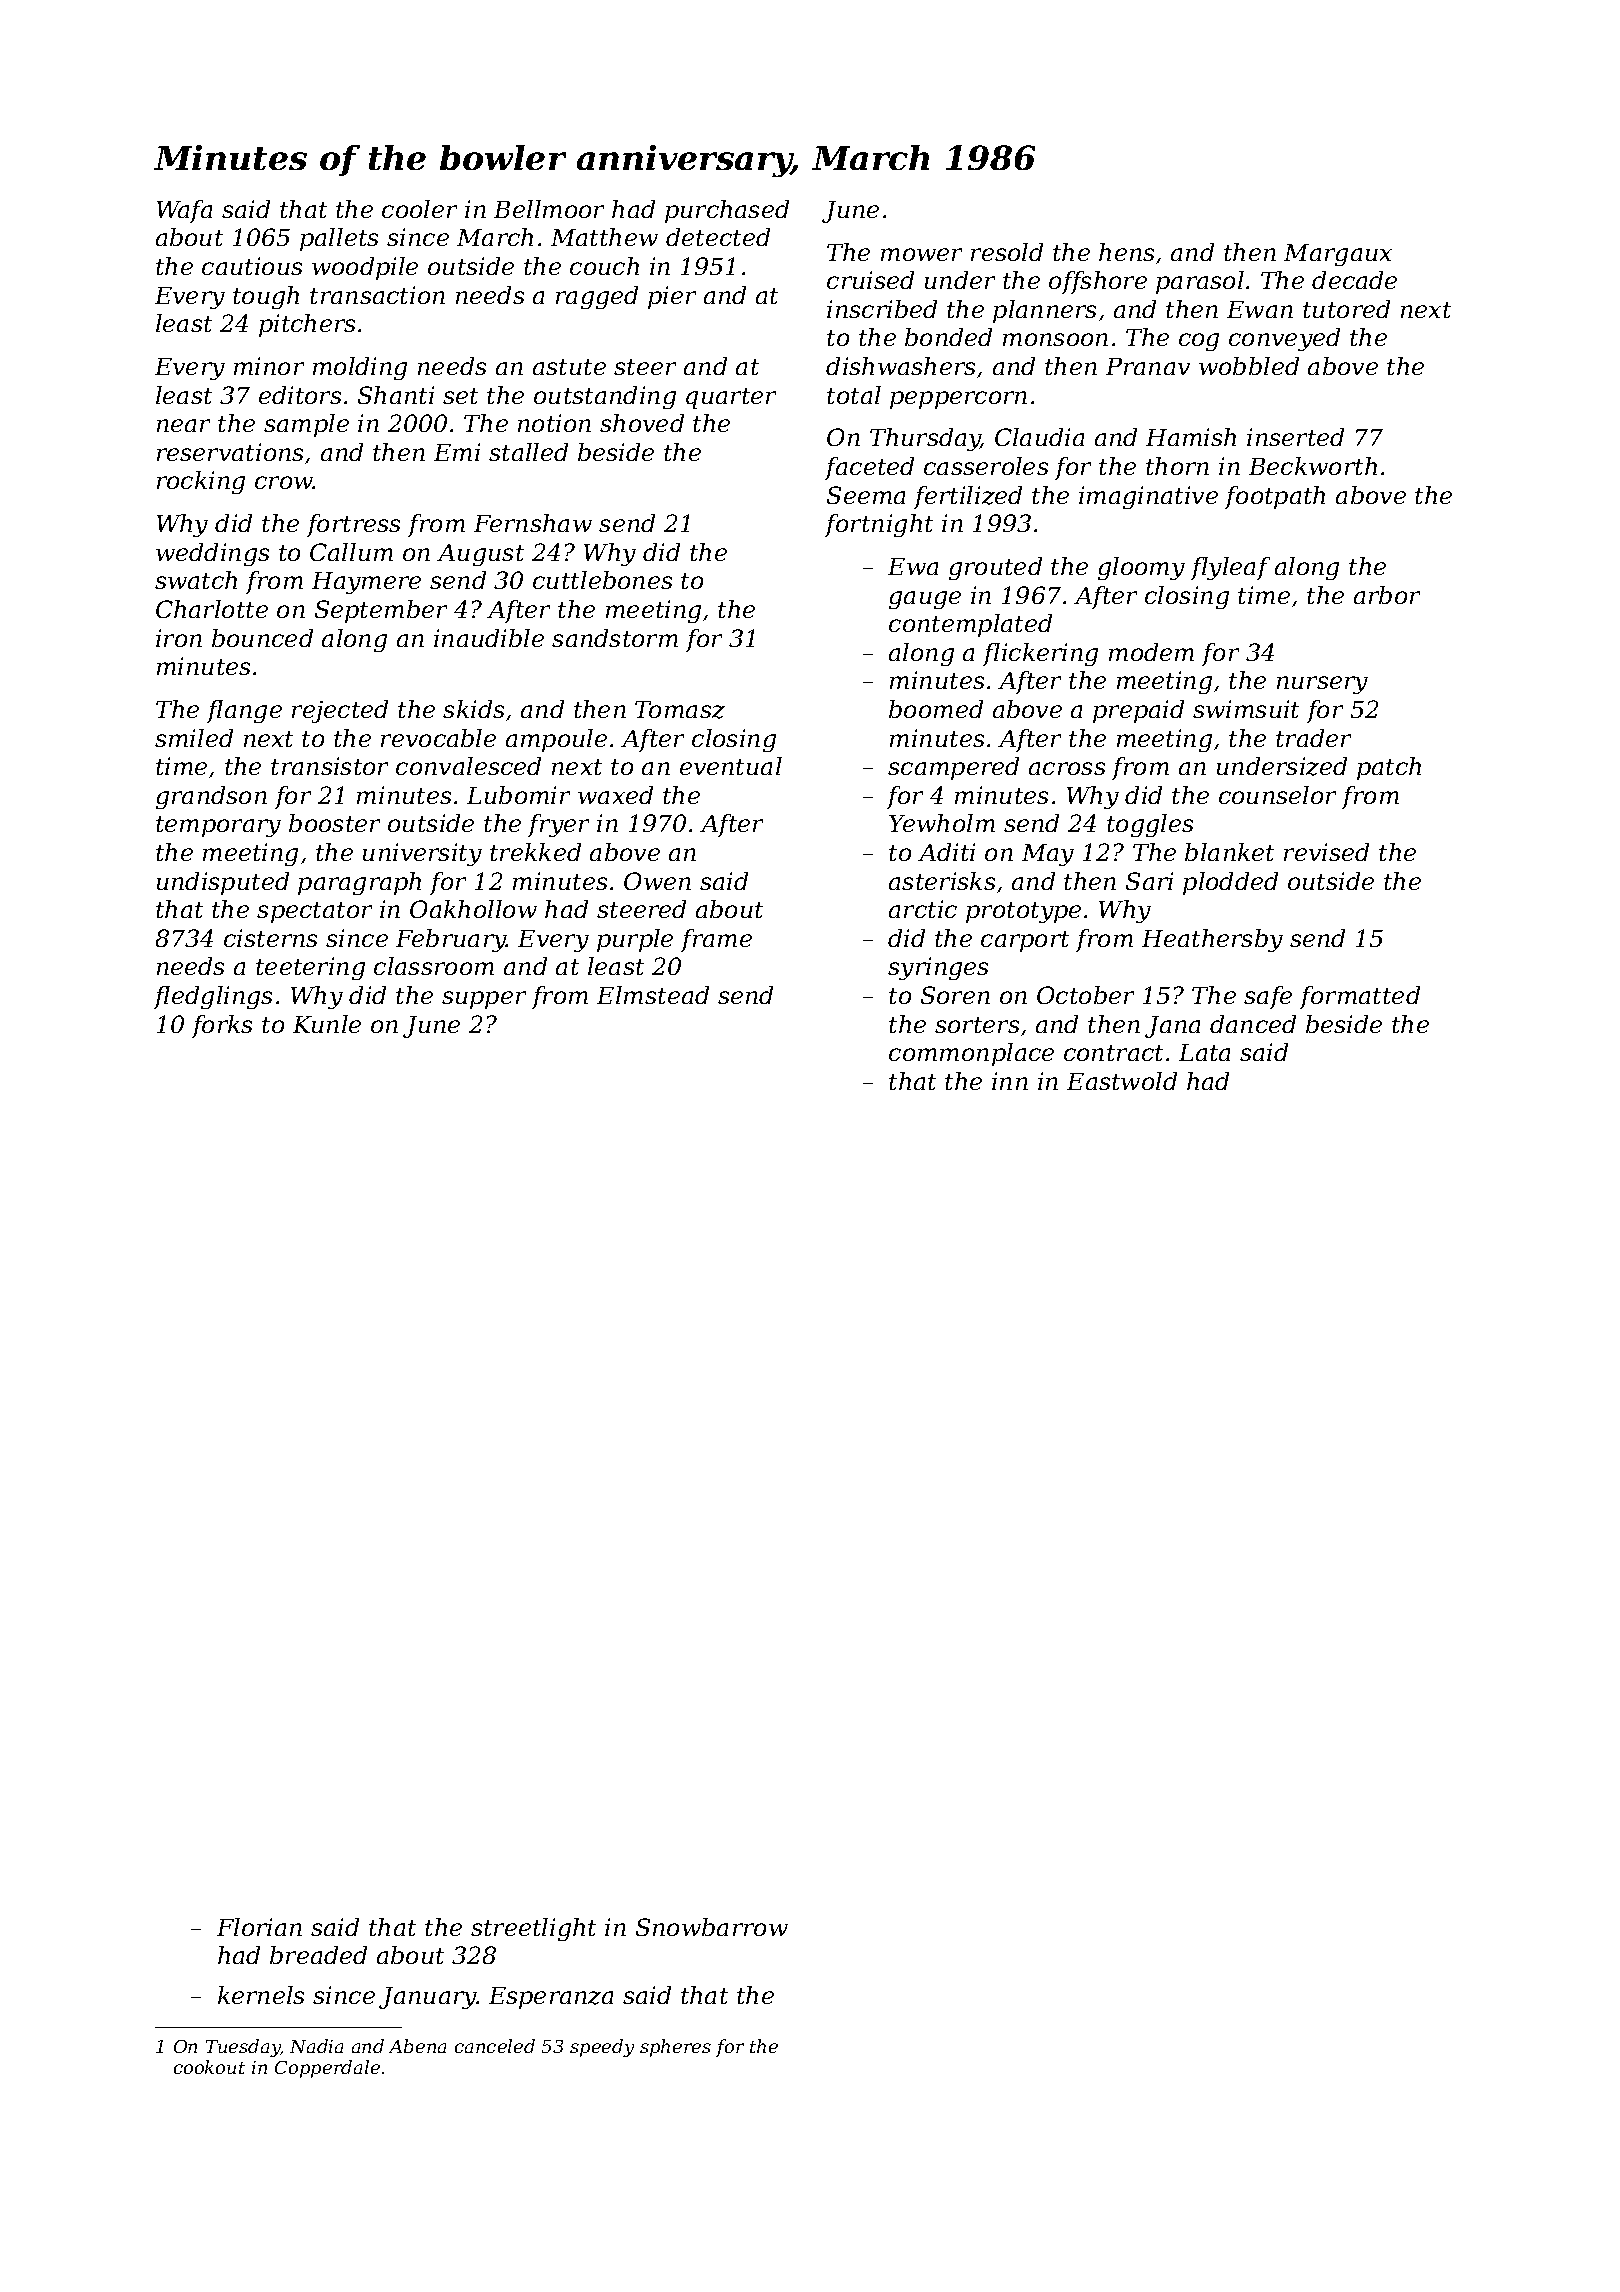 The image size is (1620, 2292). What do you see at coordinates (259, 1927) in the image?
I see `Florian` at bounding box center [259, 1927].
